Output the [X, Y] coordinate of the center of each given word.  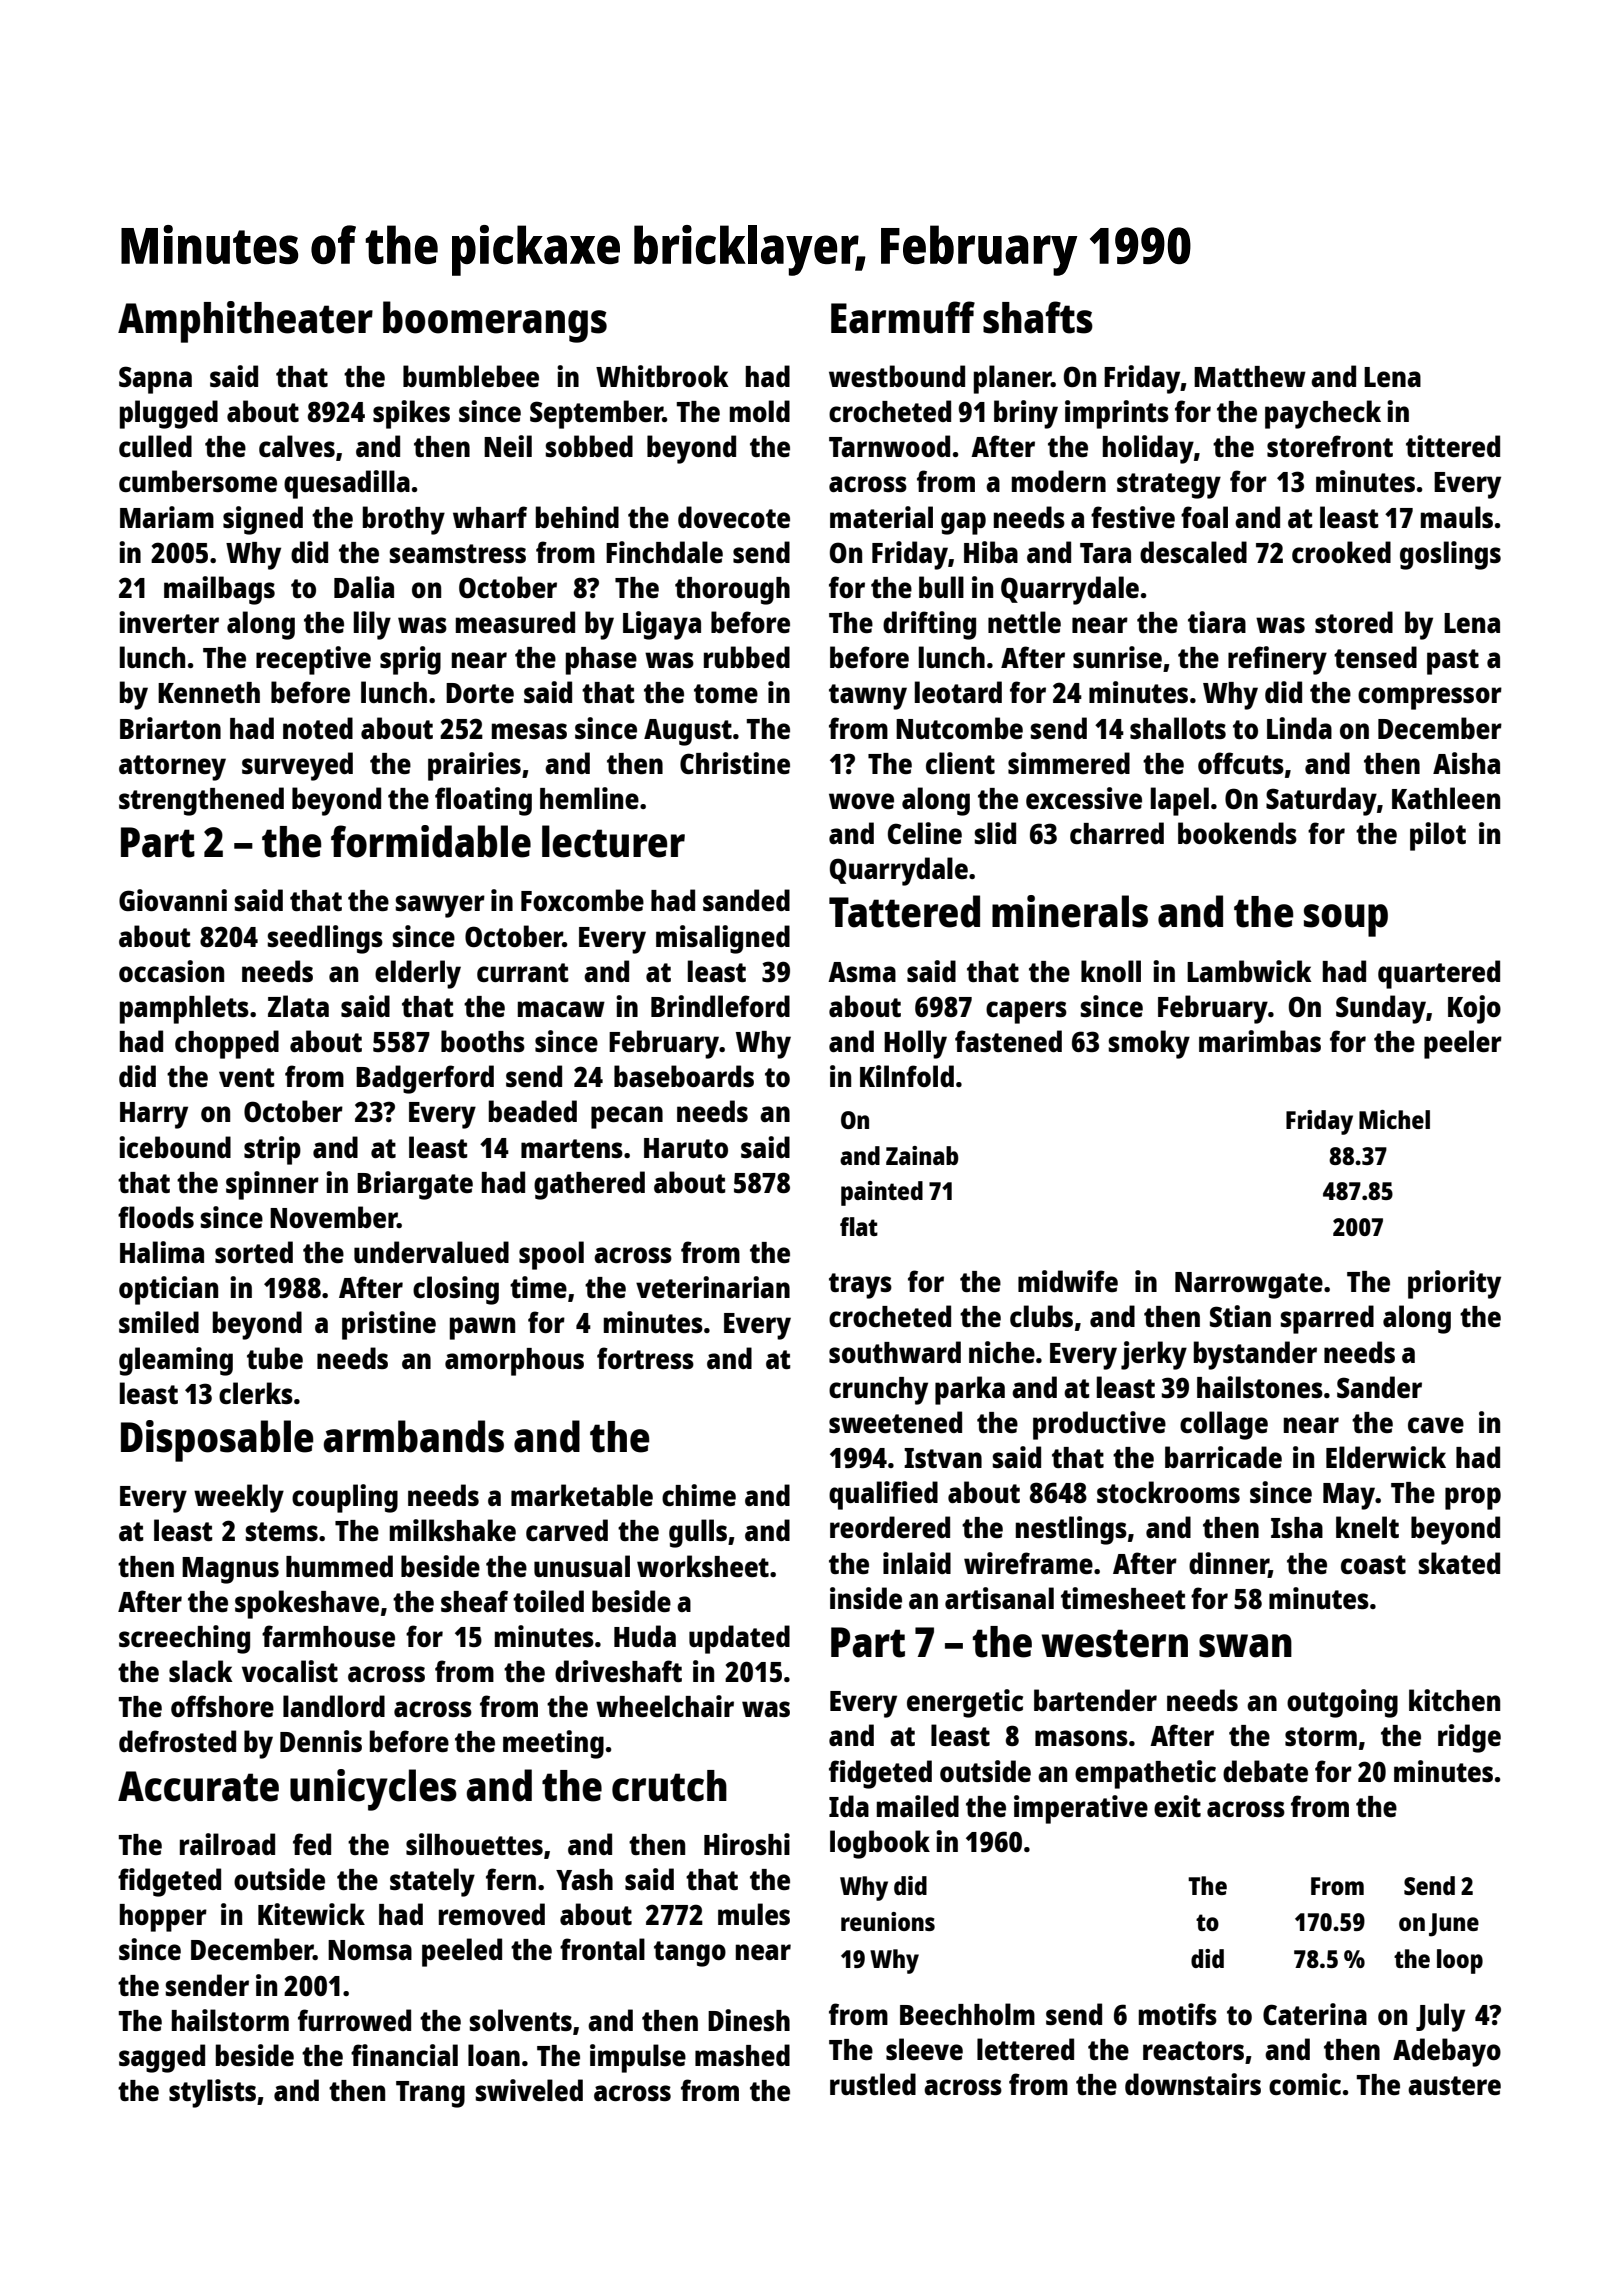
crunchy [878, 1391]
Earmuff [903, 317]
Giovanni [173, 900]
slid [995, 833]
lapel [1180, 801]
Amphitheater [245, 322]
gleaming [176, 1361]
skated [1459, 1563]
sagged [162, 2058]
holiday [1148, 449]
